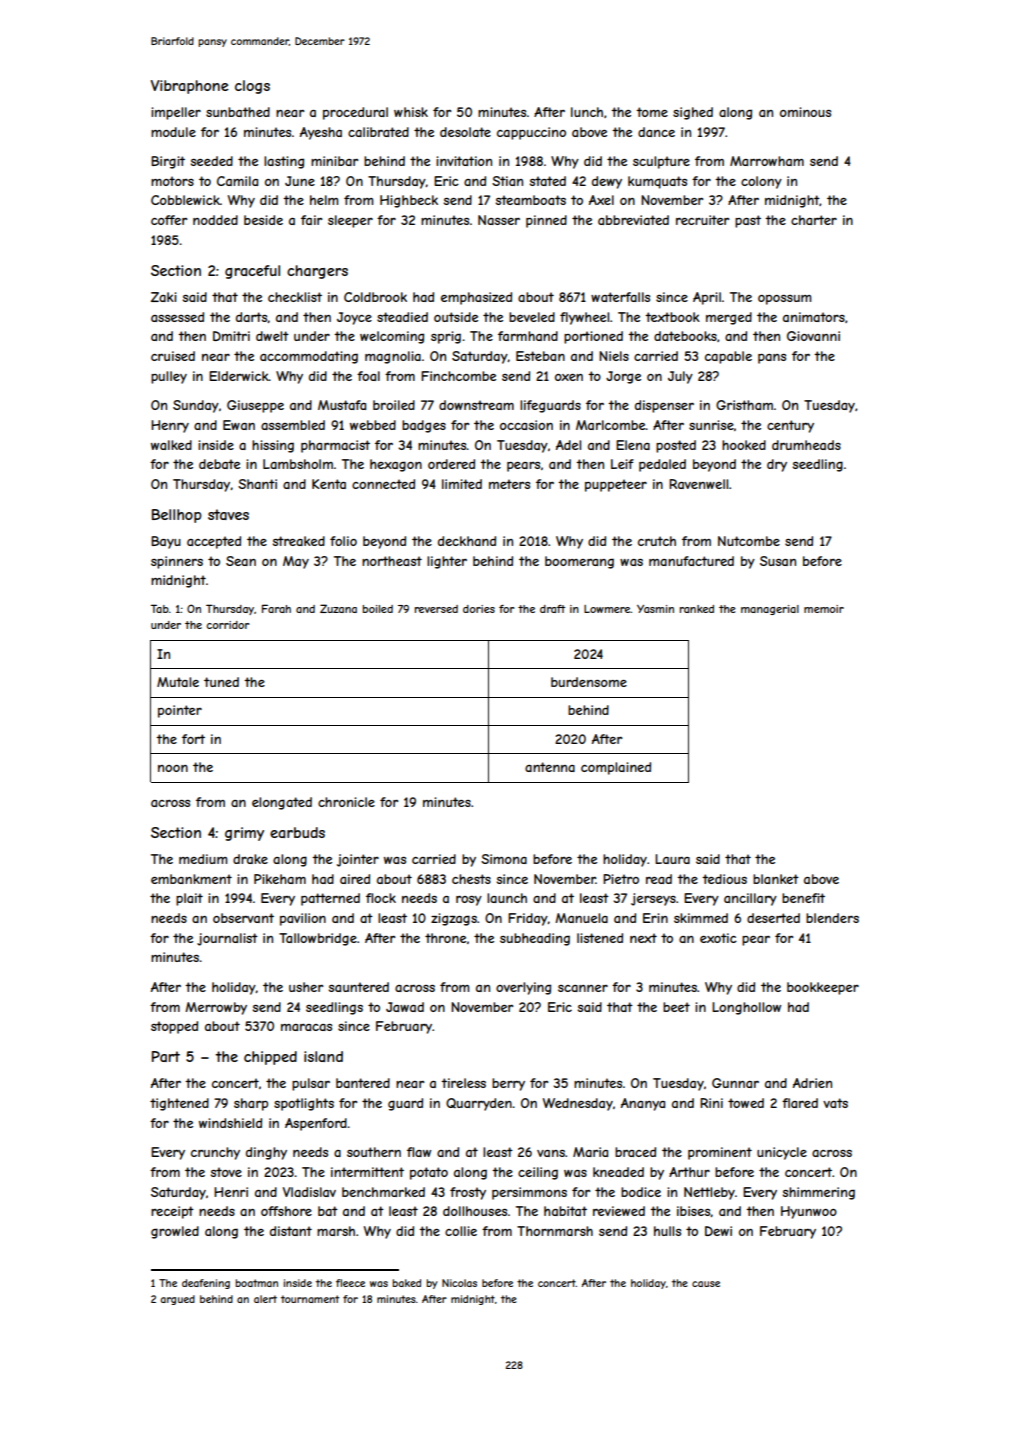 This image has width=1011, height=1436. I want to click on colony, so click(761, 182).
